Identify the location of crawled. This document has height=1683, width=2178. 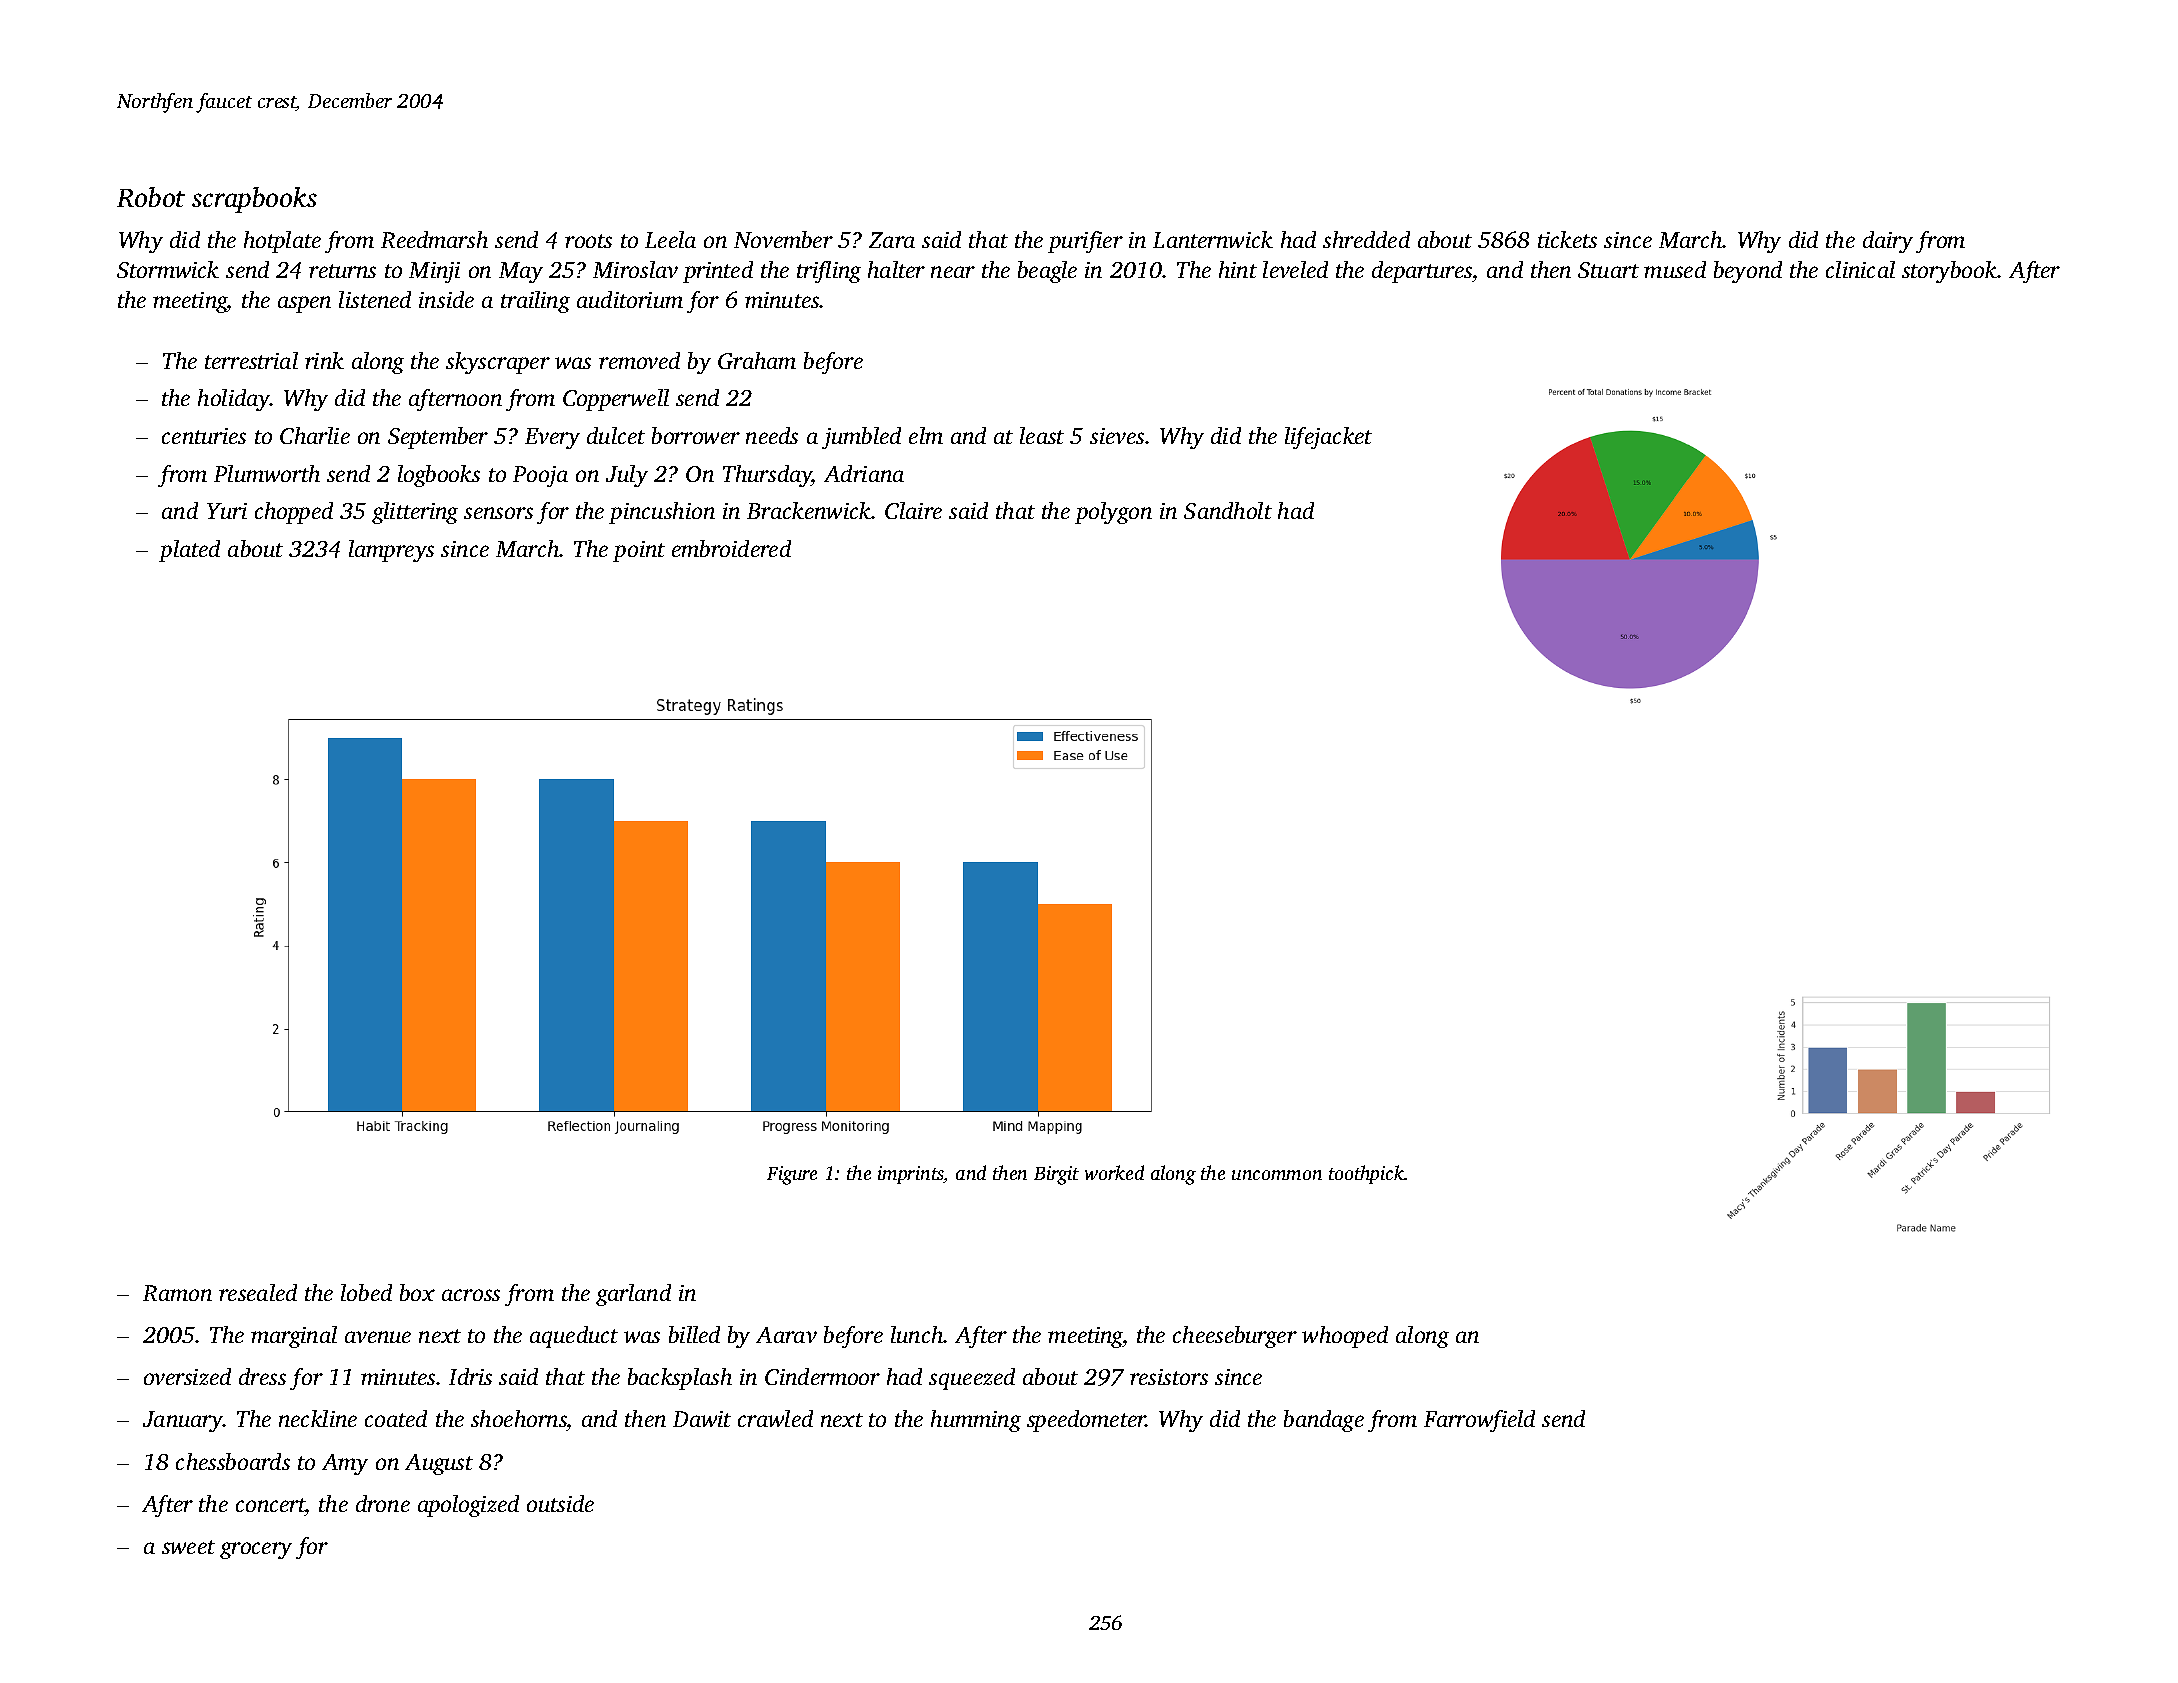
(775, 1418).
